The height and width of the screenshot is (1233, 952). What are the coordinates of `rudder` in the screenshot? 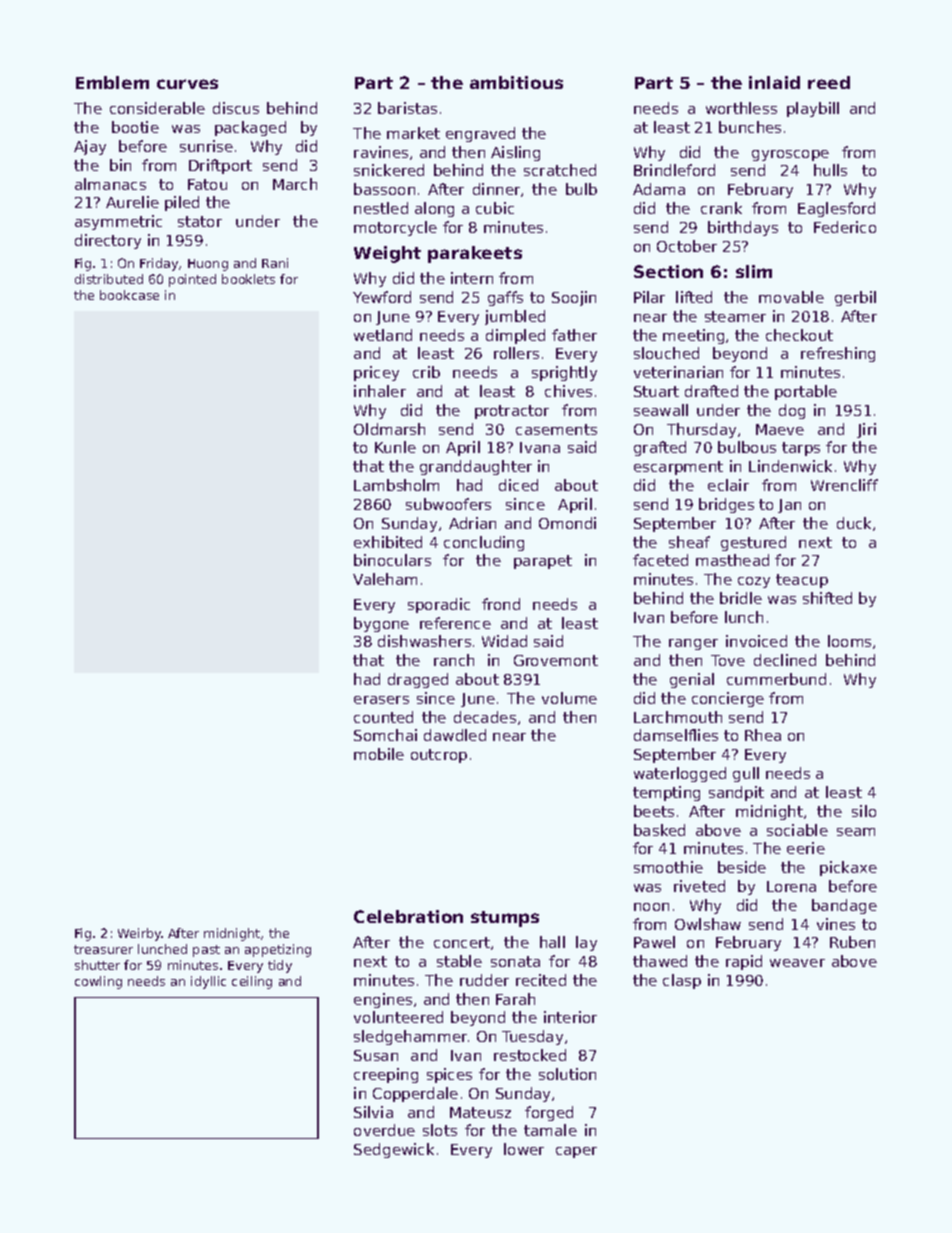 It's located at (484, 980).
